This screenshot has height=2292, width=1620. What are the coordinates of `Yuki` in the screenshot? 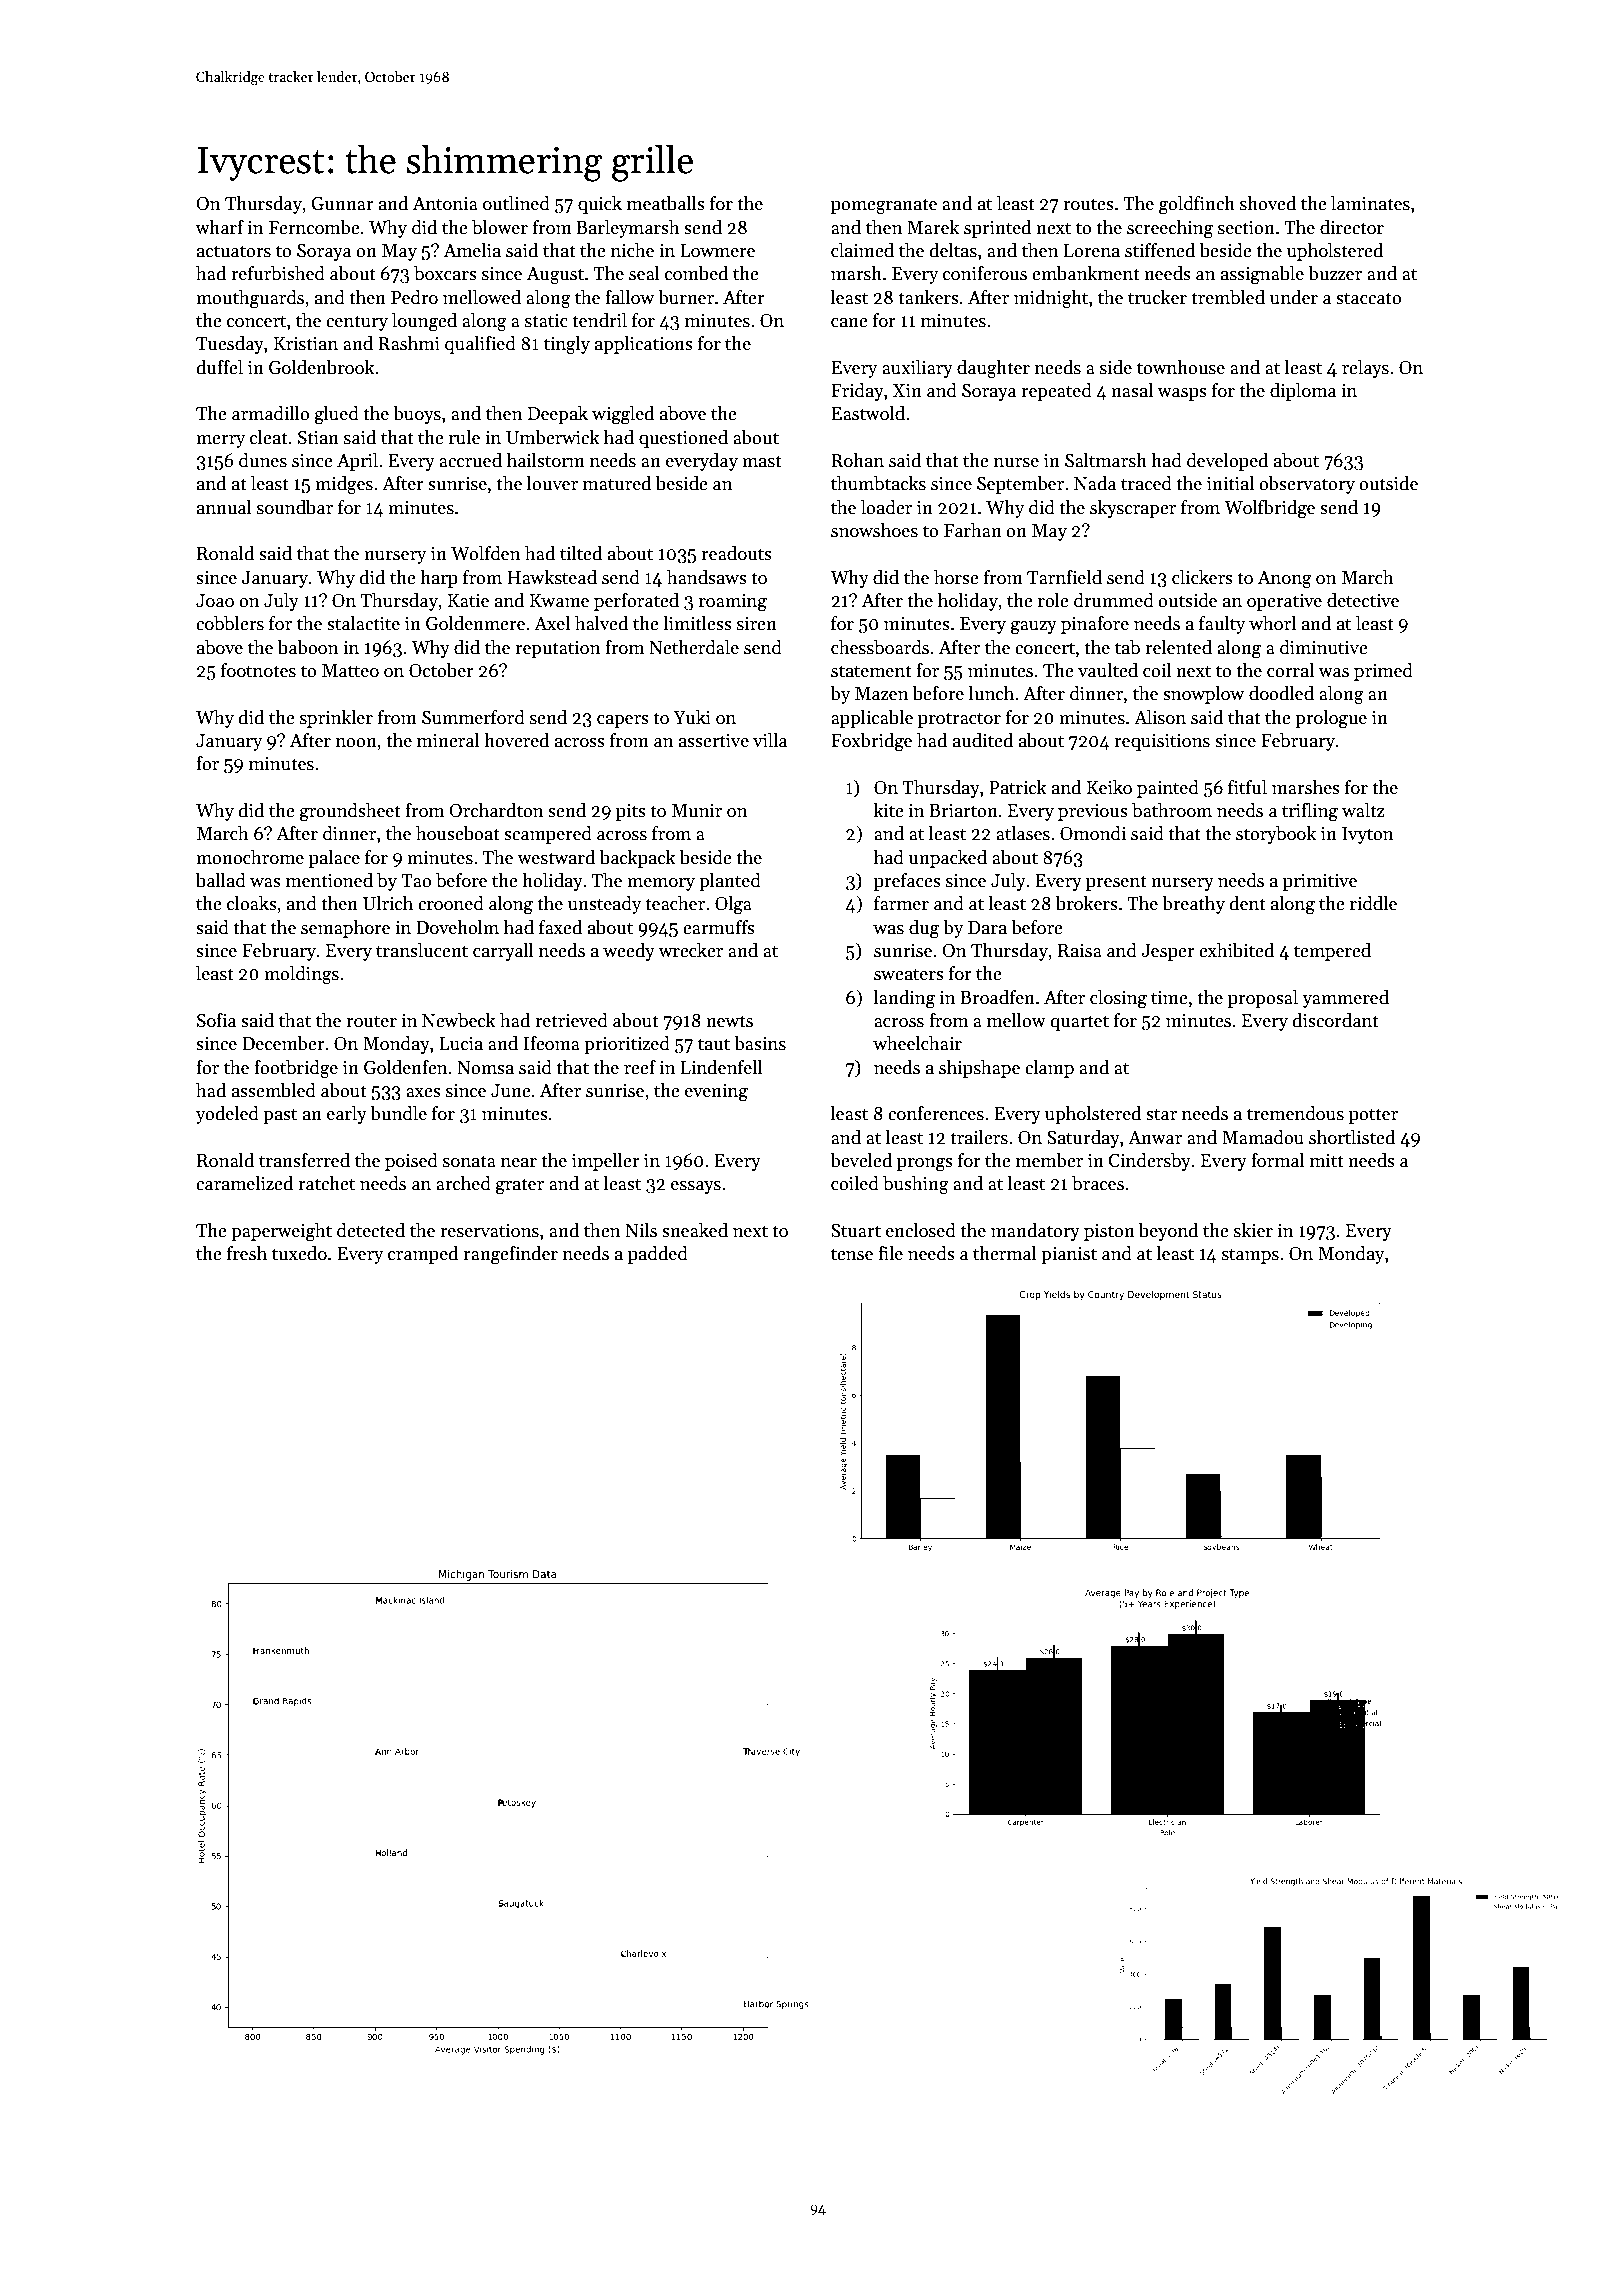 It's located at (692, 717).
